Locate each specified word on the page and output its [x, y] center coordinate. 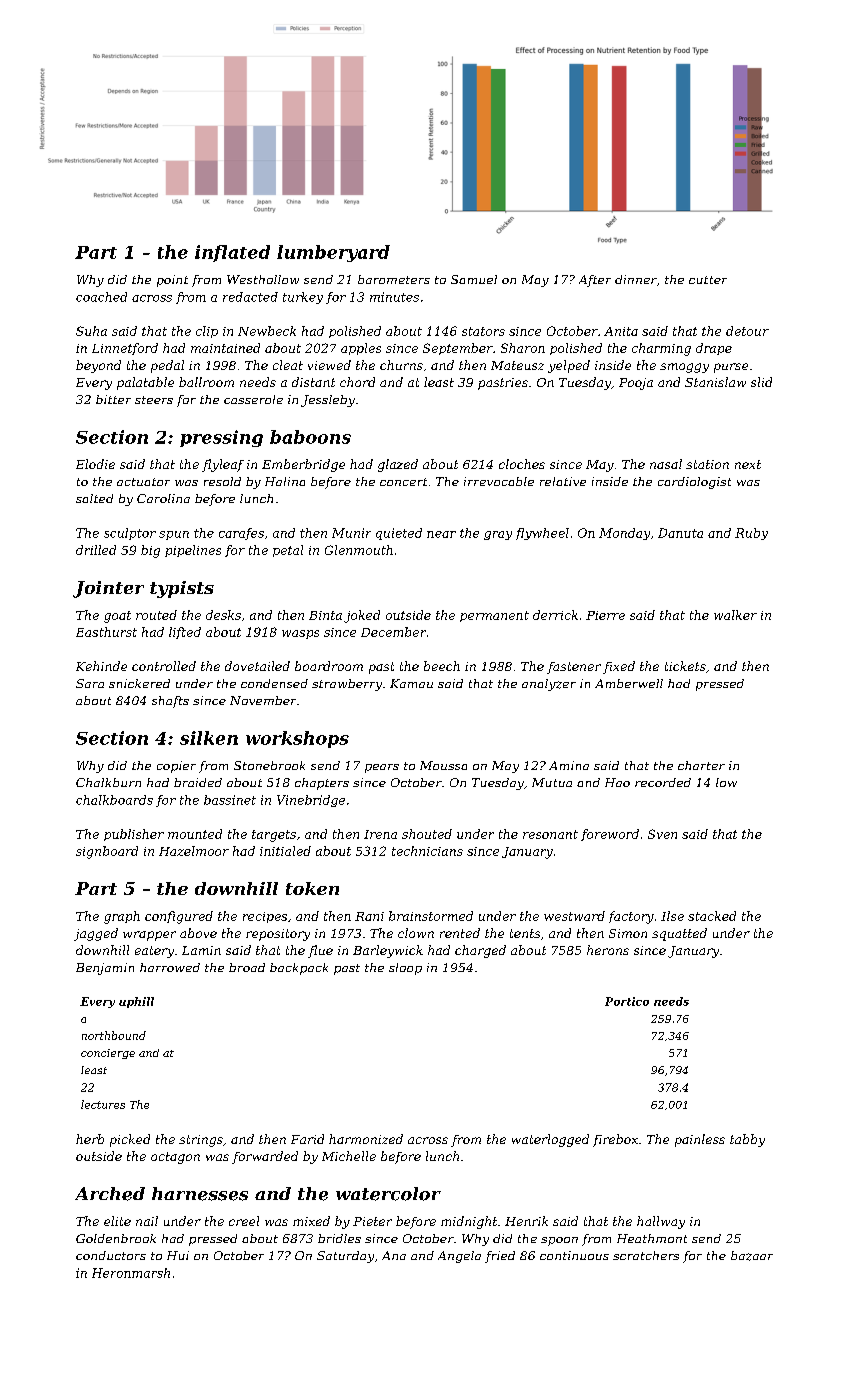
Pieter [372, 1221]
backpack [299, 969]
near [441, 534]
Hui [178, 1255]
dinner [636, 279]
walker [735, 615]
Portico [627, 1001]
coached [101, 297]
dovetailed [257, 666]
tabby [747, 1140]
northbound [114, 1035]
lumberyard [333, 253]
